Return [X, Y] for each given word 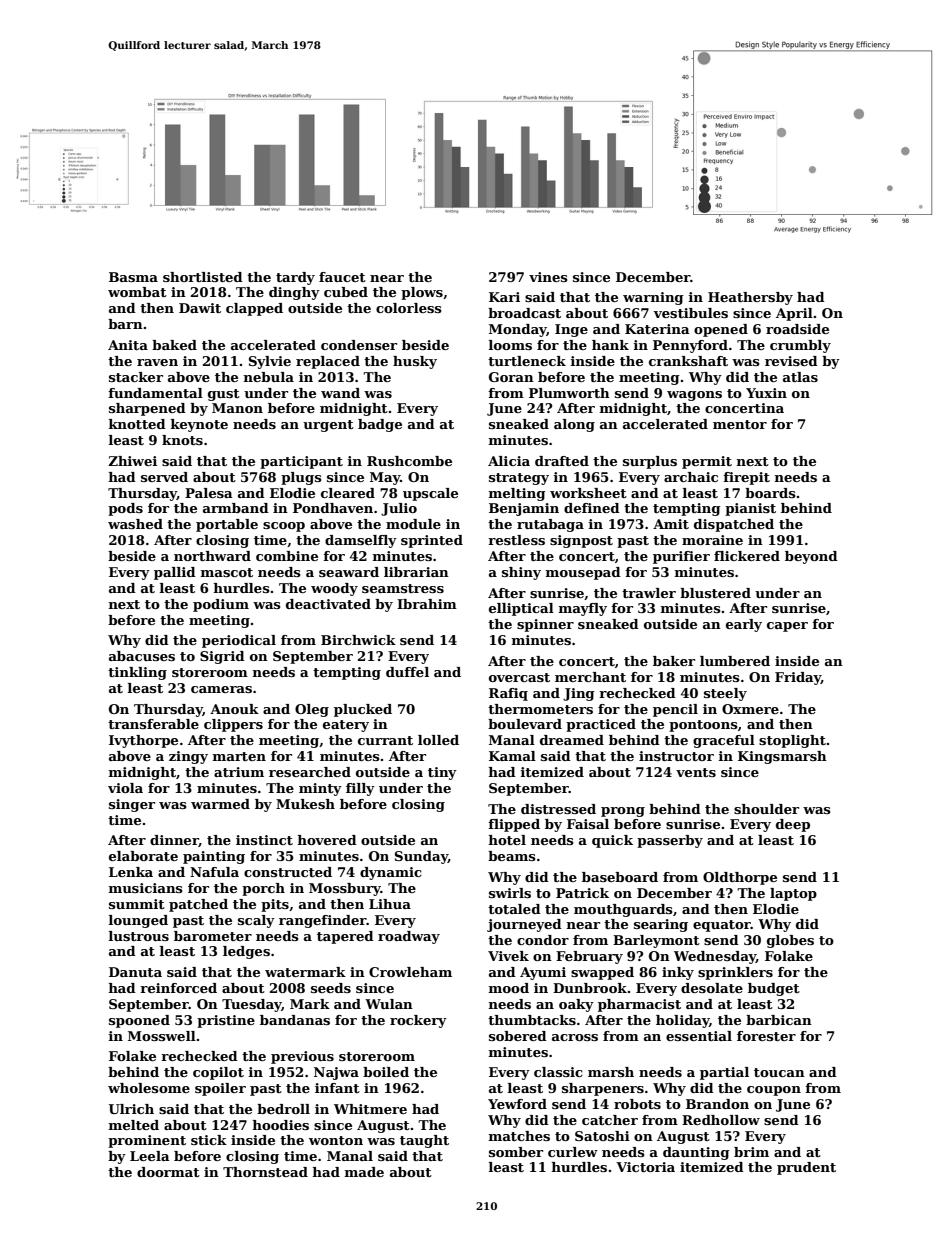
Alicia [509, 461]
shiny [521, 573]
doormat [168, 1172]
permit [707, 462]
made [364, 1172]
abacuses [142, 656]
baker [674, 661]
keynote [199, 425]
